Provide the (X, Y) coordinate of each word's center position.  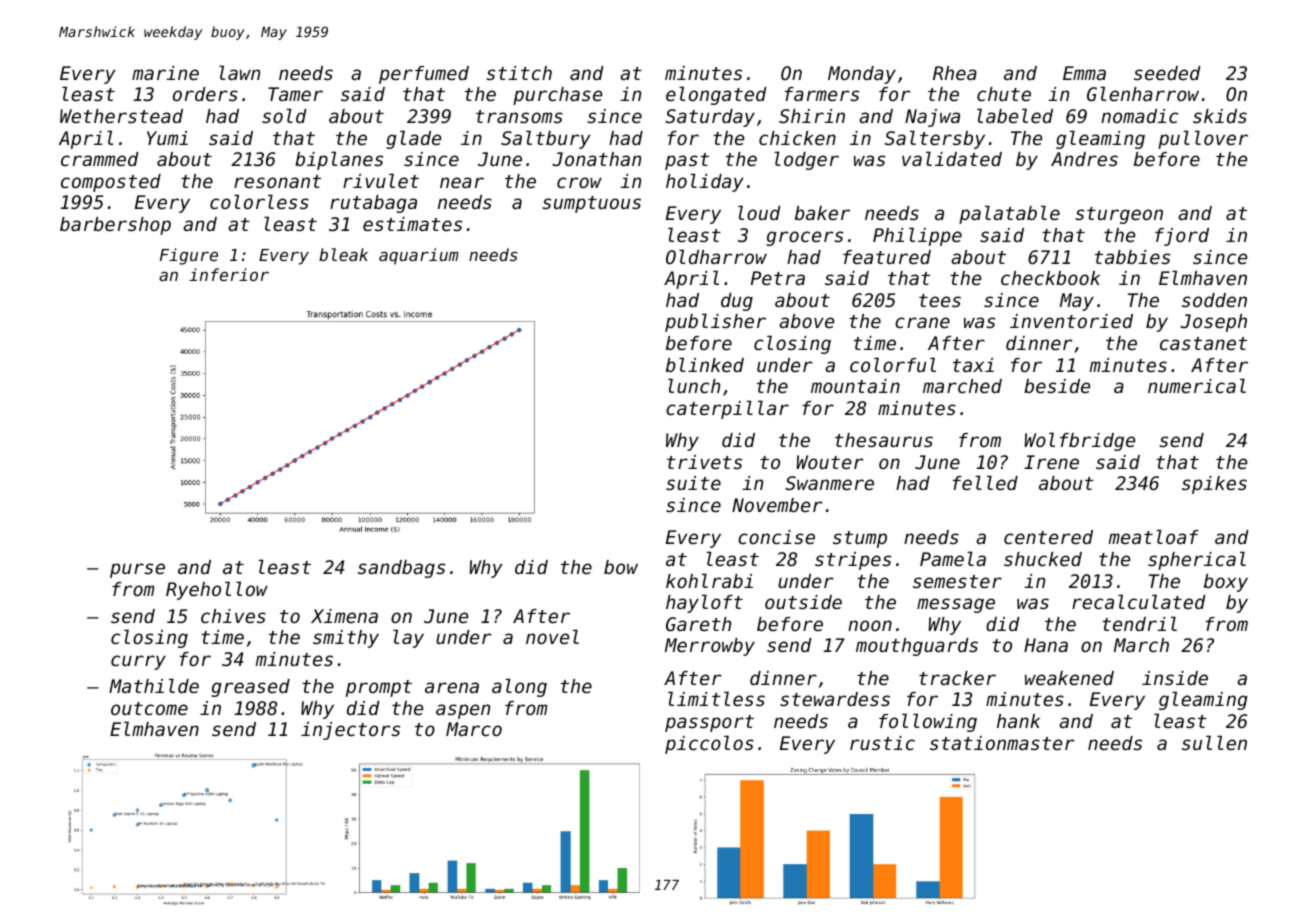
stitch (519, 73)
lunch (694, 385)
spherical (1197, 560)
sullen (1214, 742)
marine (165, 73)
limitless (716, 698)
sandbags (401, 569)
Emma (1084, 73)
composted (111, 183)
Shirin (812, 116)
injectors (350, 731)
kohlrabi (709, 580)
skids (1220, 116)
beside (1057, 386)
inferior (229, 274)
